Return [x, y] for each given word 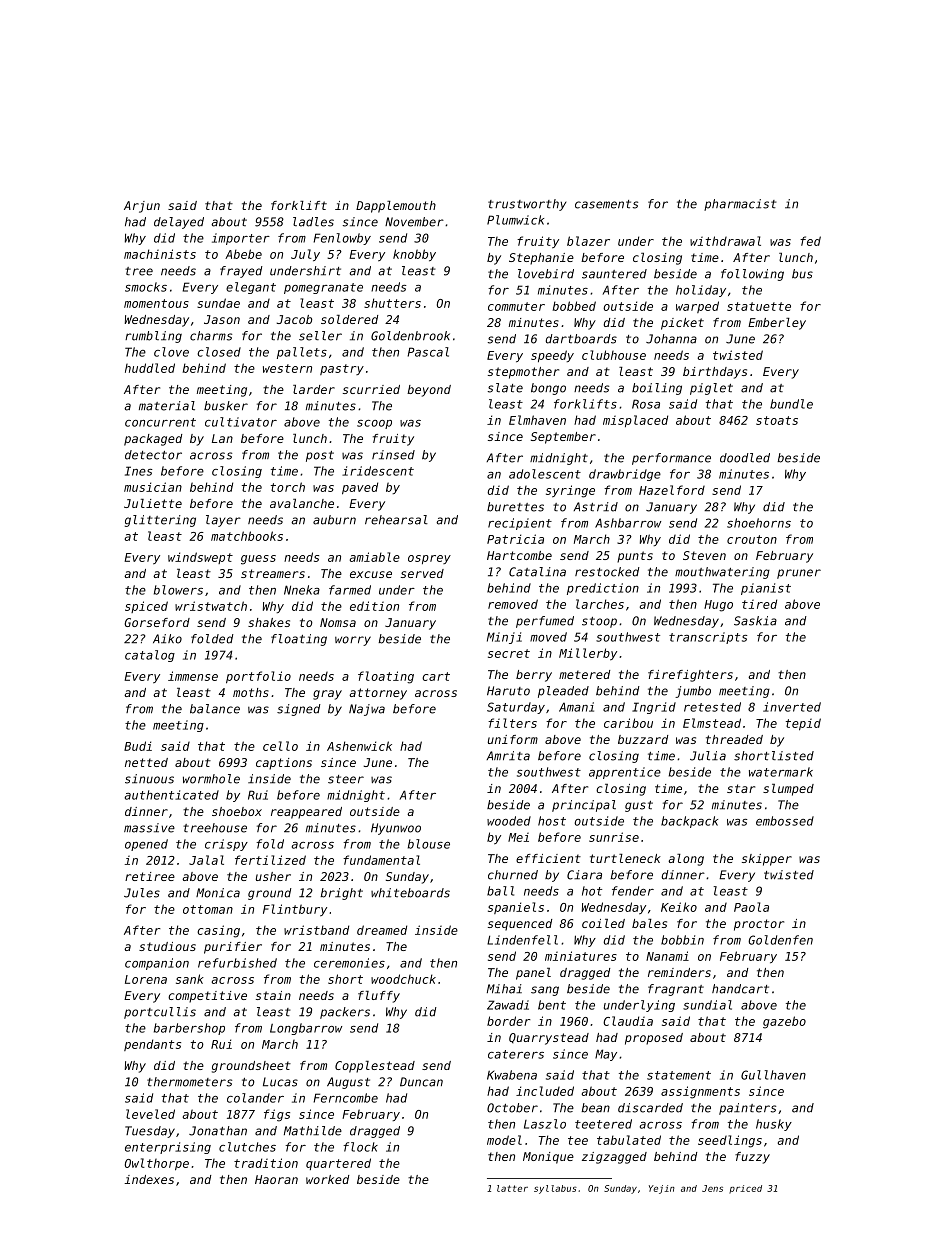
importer [241, 239]
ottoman [208, 909]
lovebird [546, 274]
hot [592, 891]
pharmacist [740, 205]
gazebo [784, 1022]
